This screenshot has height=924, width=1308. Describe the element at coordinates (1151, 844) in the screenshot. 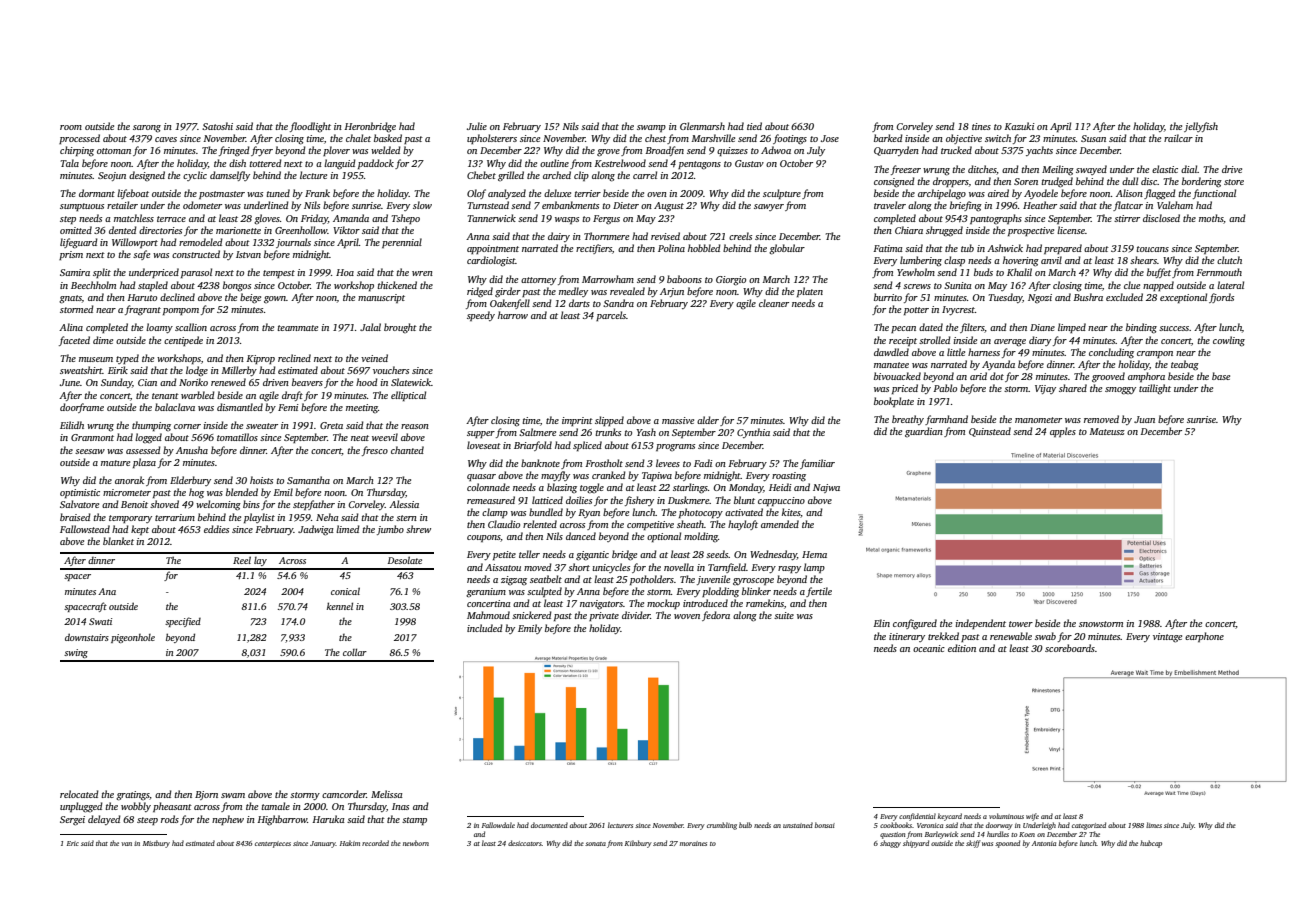

I see `hubcap` at that location.
